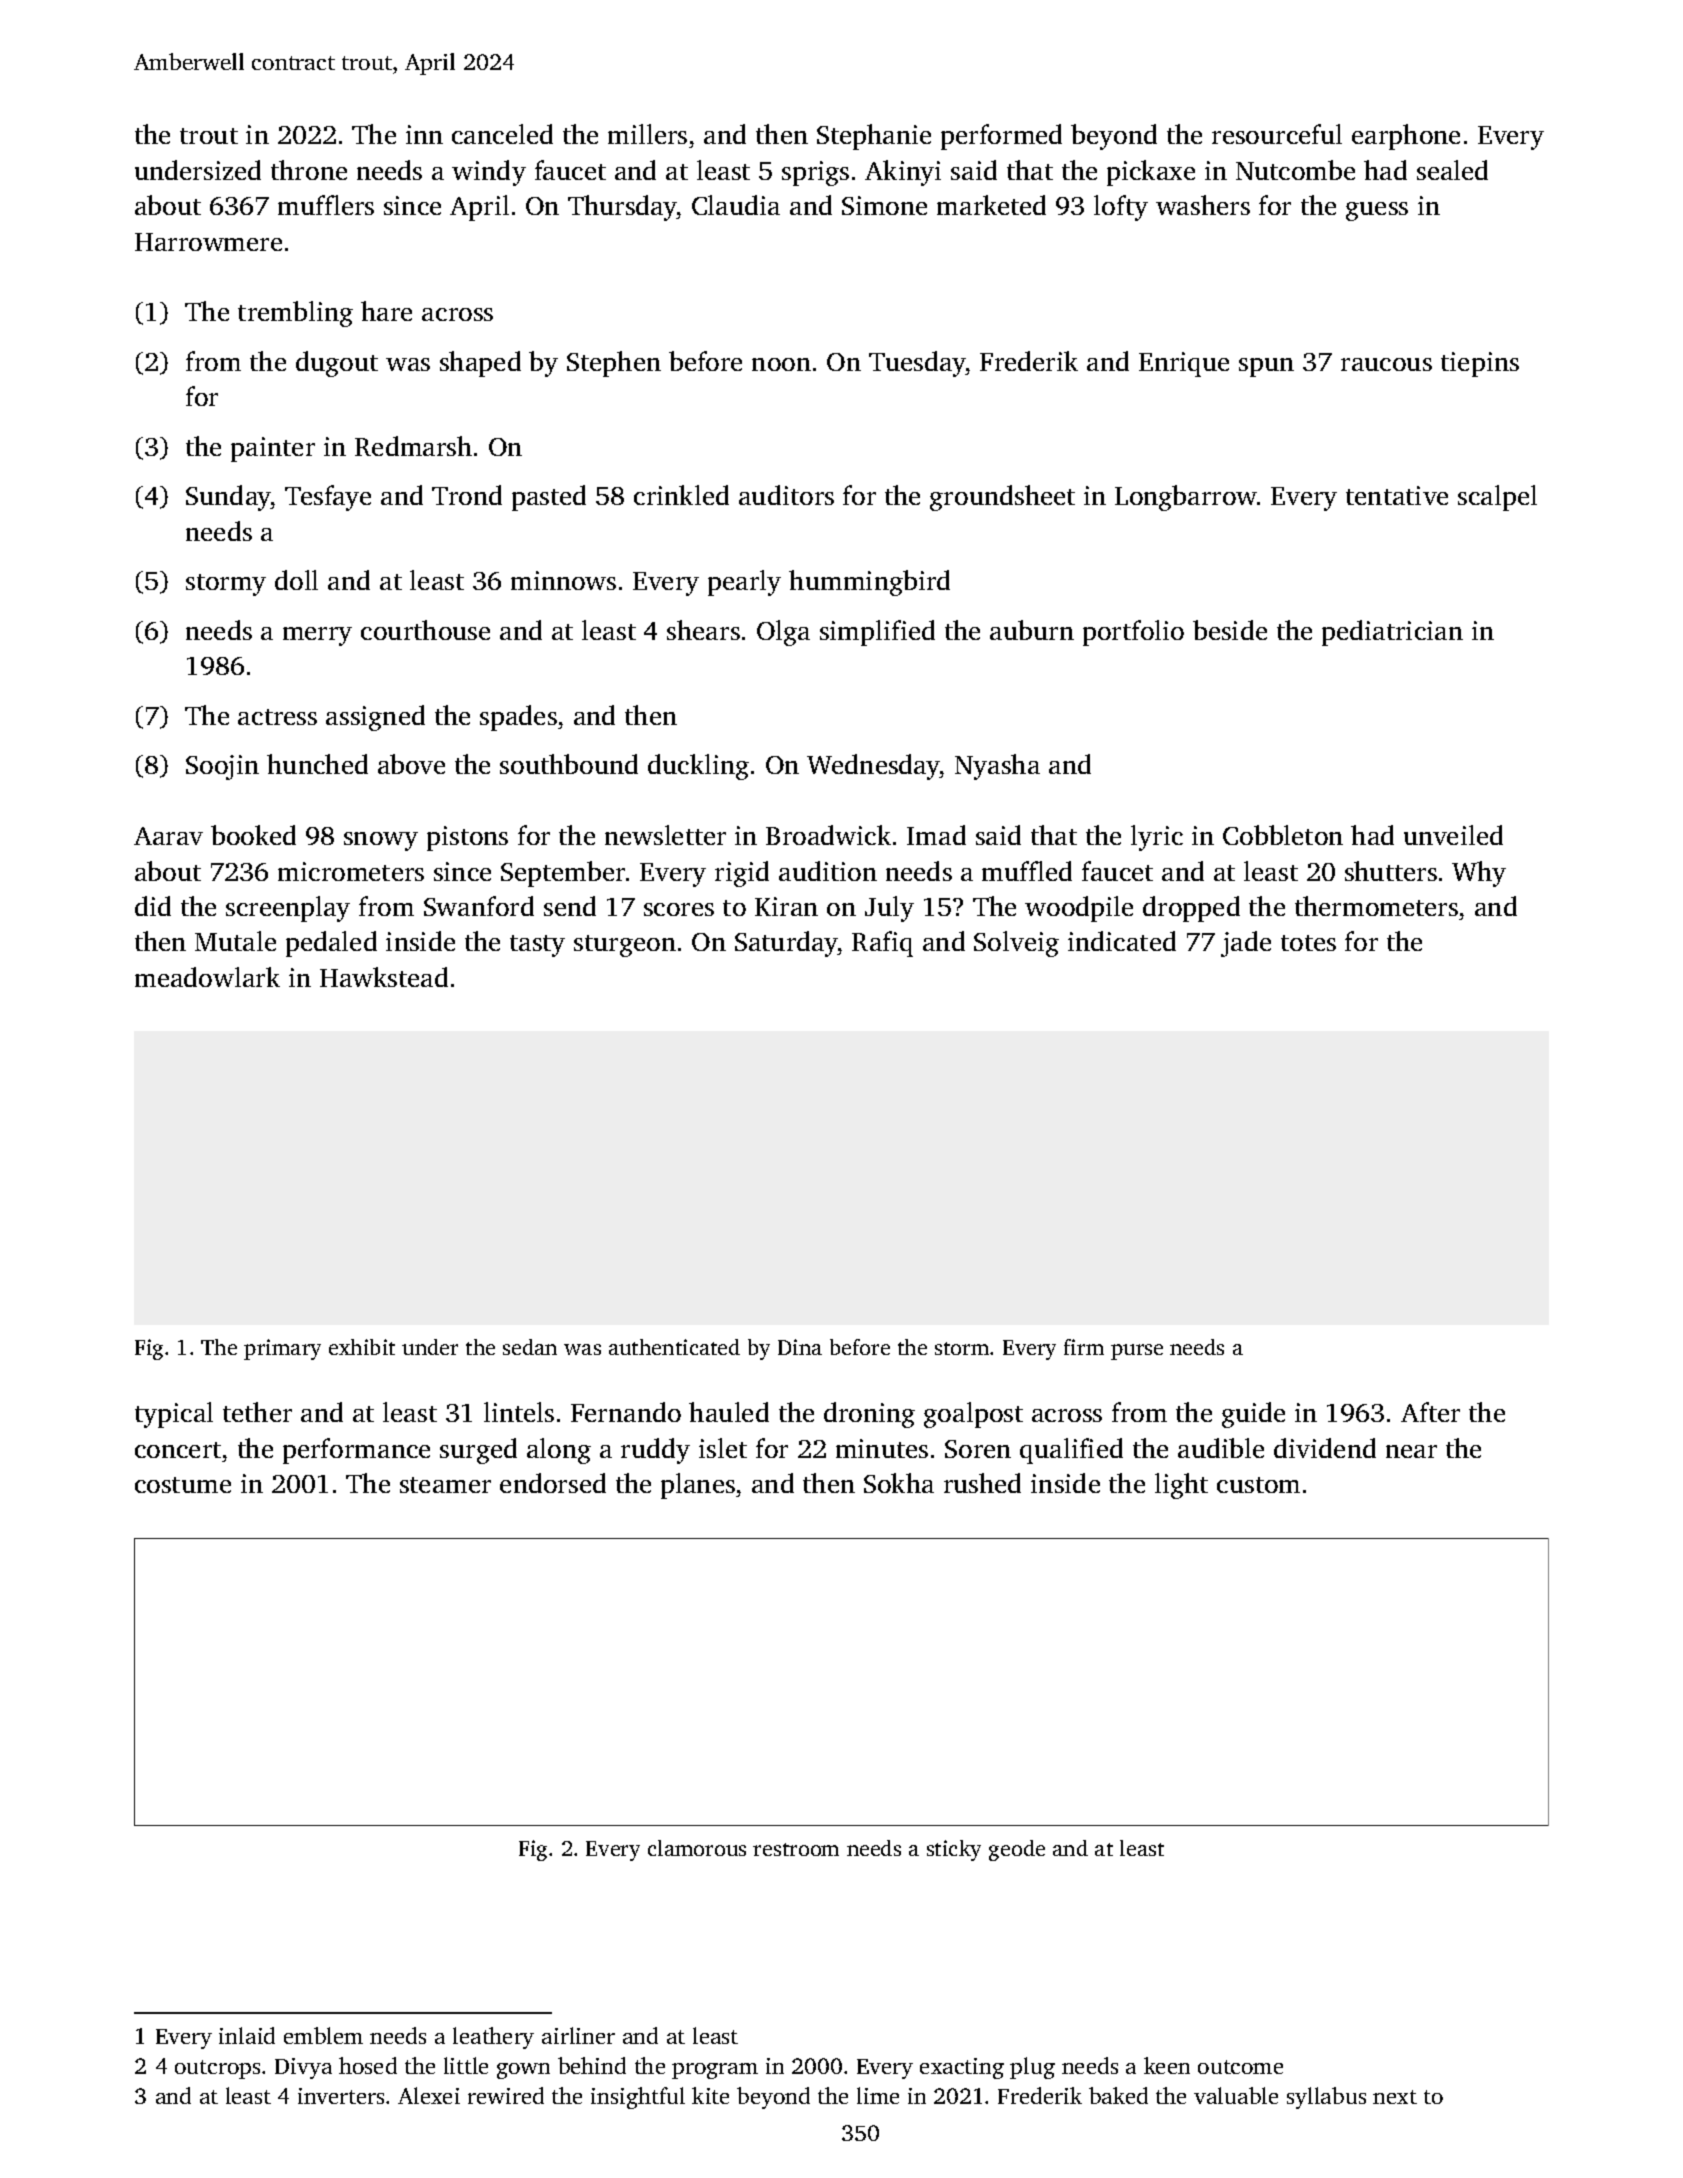  I want to click on restroom, so click(796, 1849).
